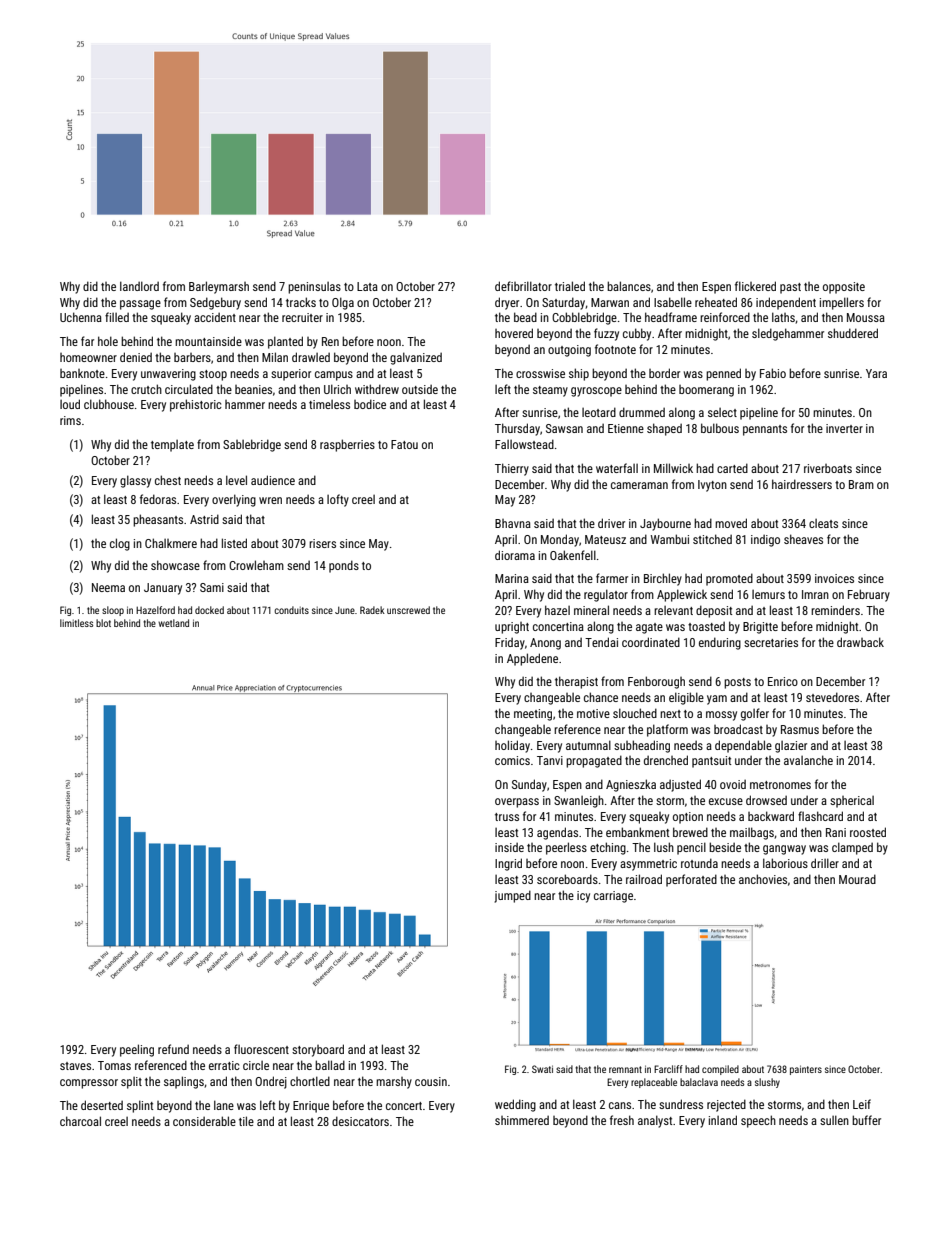 This screenshot has height=1233, width=952. I want to click on dryer, so click(507, 303).
